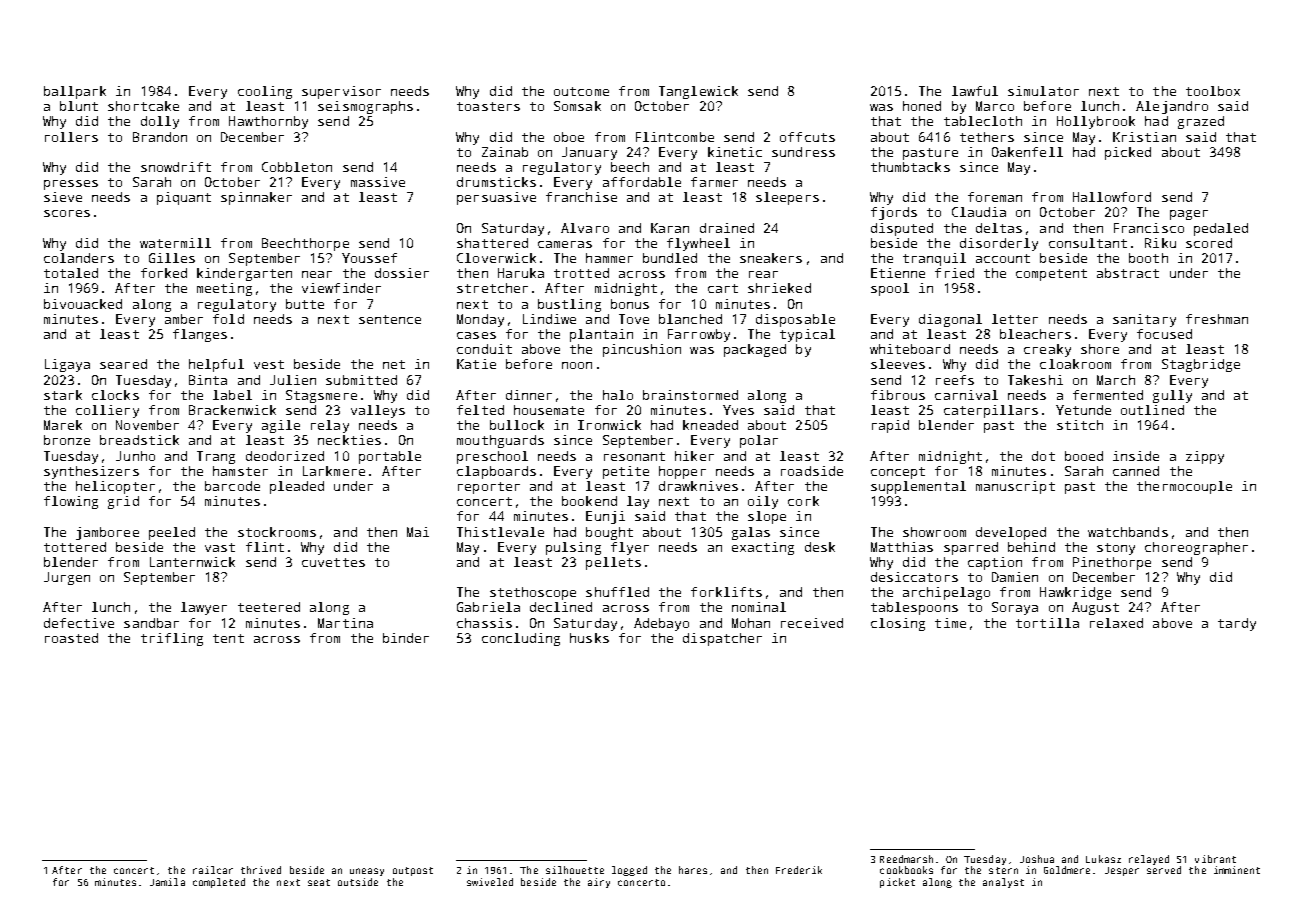 The image size is (1308, 924). Describe the element at coordinates (521, 639) in the image. I see `concluding` at that location.
